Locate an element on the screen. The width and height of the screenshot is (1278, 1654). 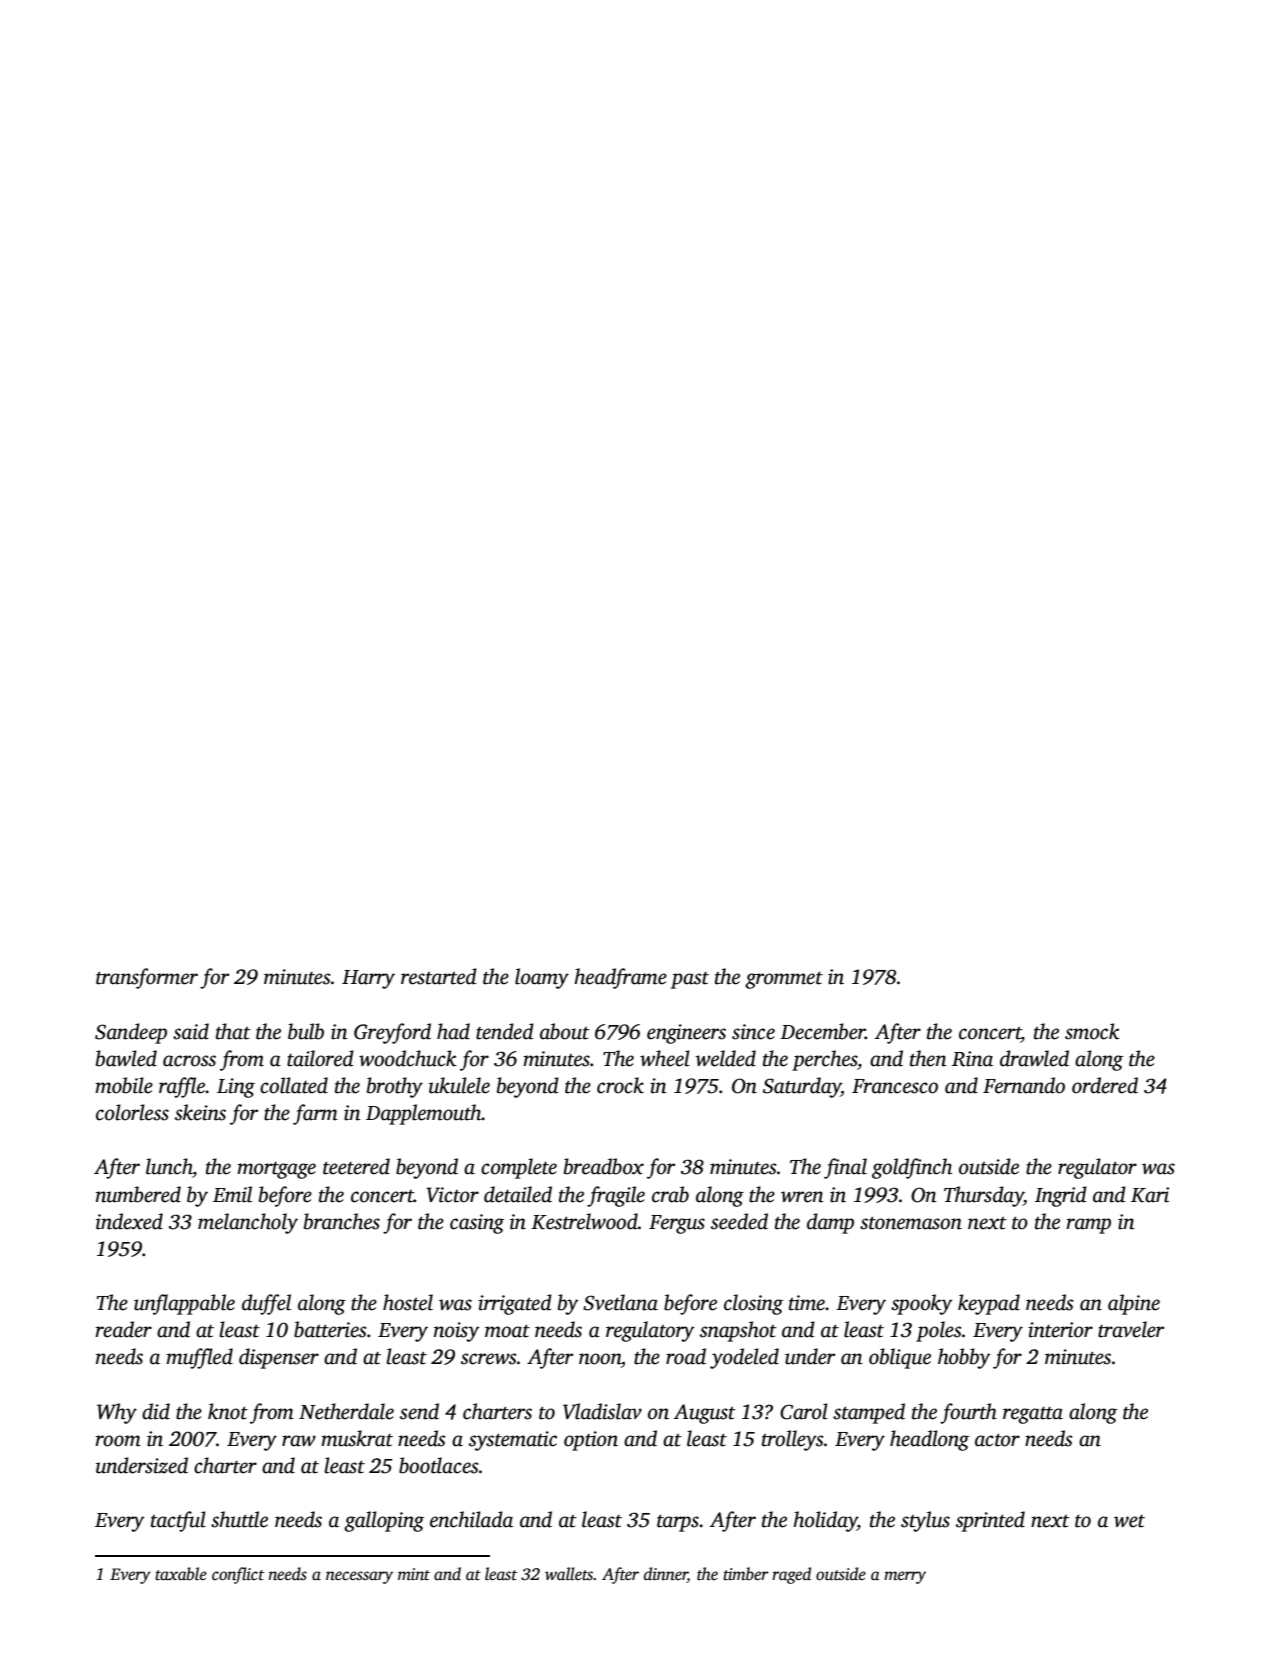
bootlaces is located at coordinates (438, 1465).
